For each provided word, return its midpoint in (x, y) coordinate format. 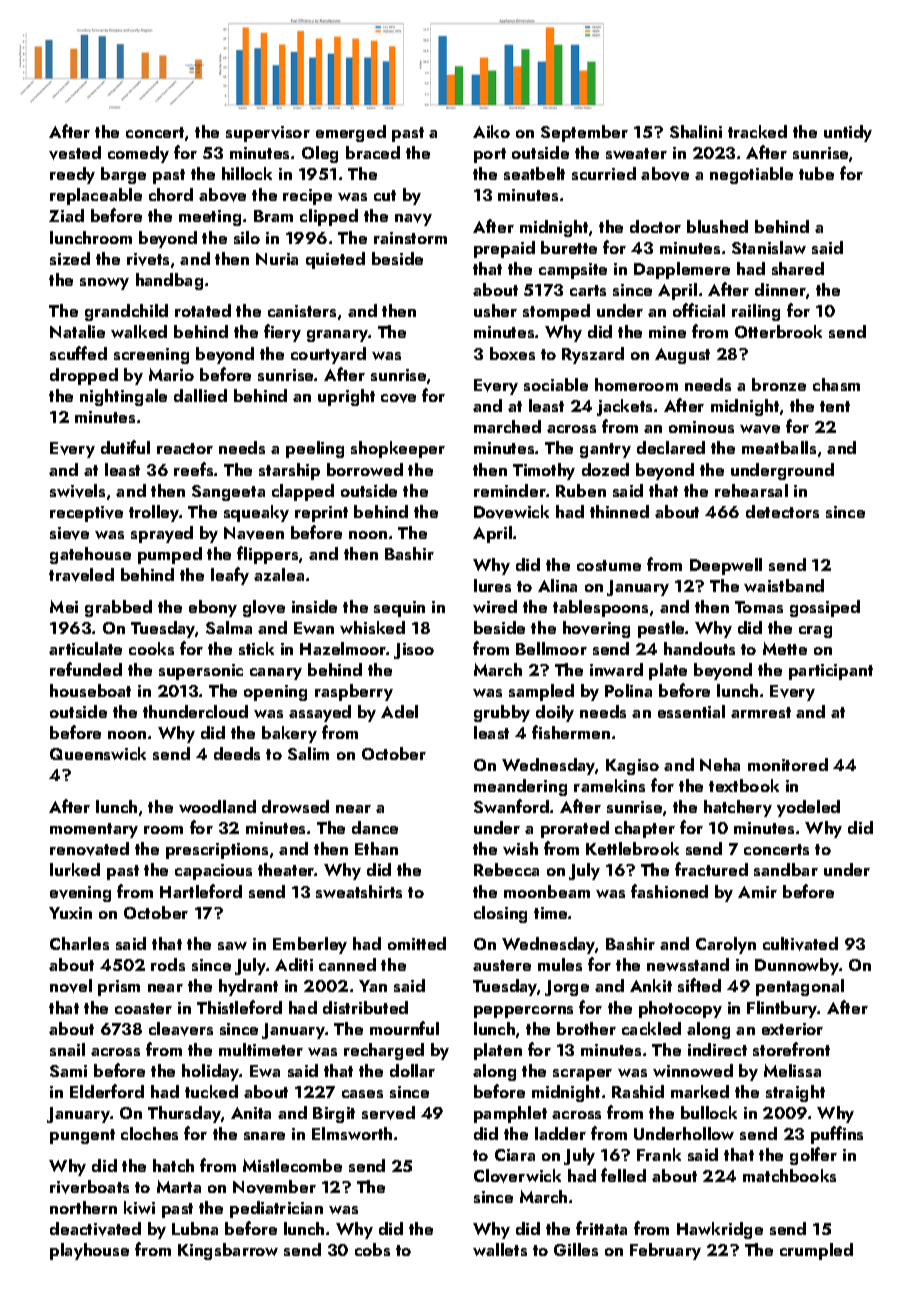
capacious (213, 872)
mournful (404, 1028)
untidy (848, 133)
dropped (84, 376)
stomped (556, 312)
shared (798, 268)
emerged (351, 133)
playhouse (89, 1251)
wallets (500, 1249)
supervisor (268, 134)
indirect (717, 1049)
